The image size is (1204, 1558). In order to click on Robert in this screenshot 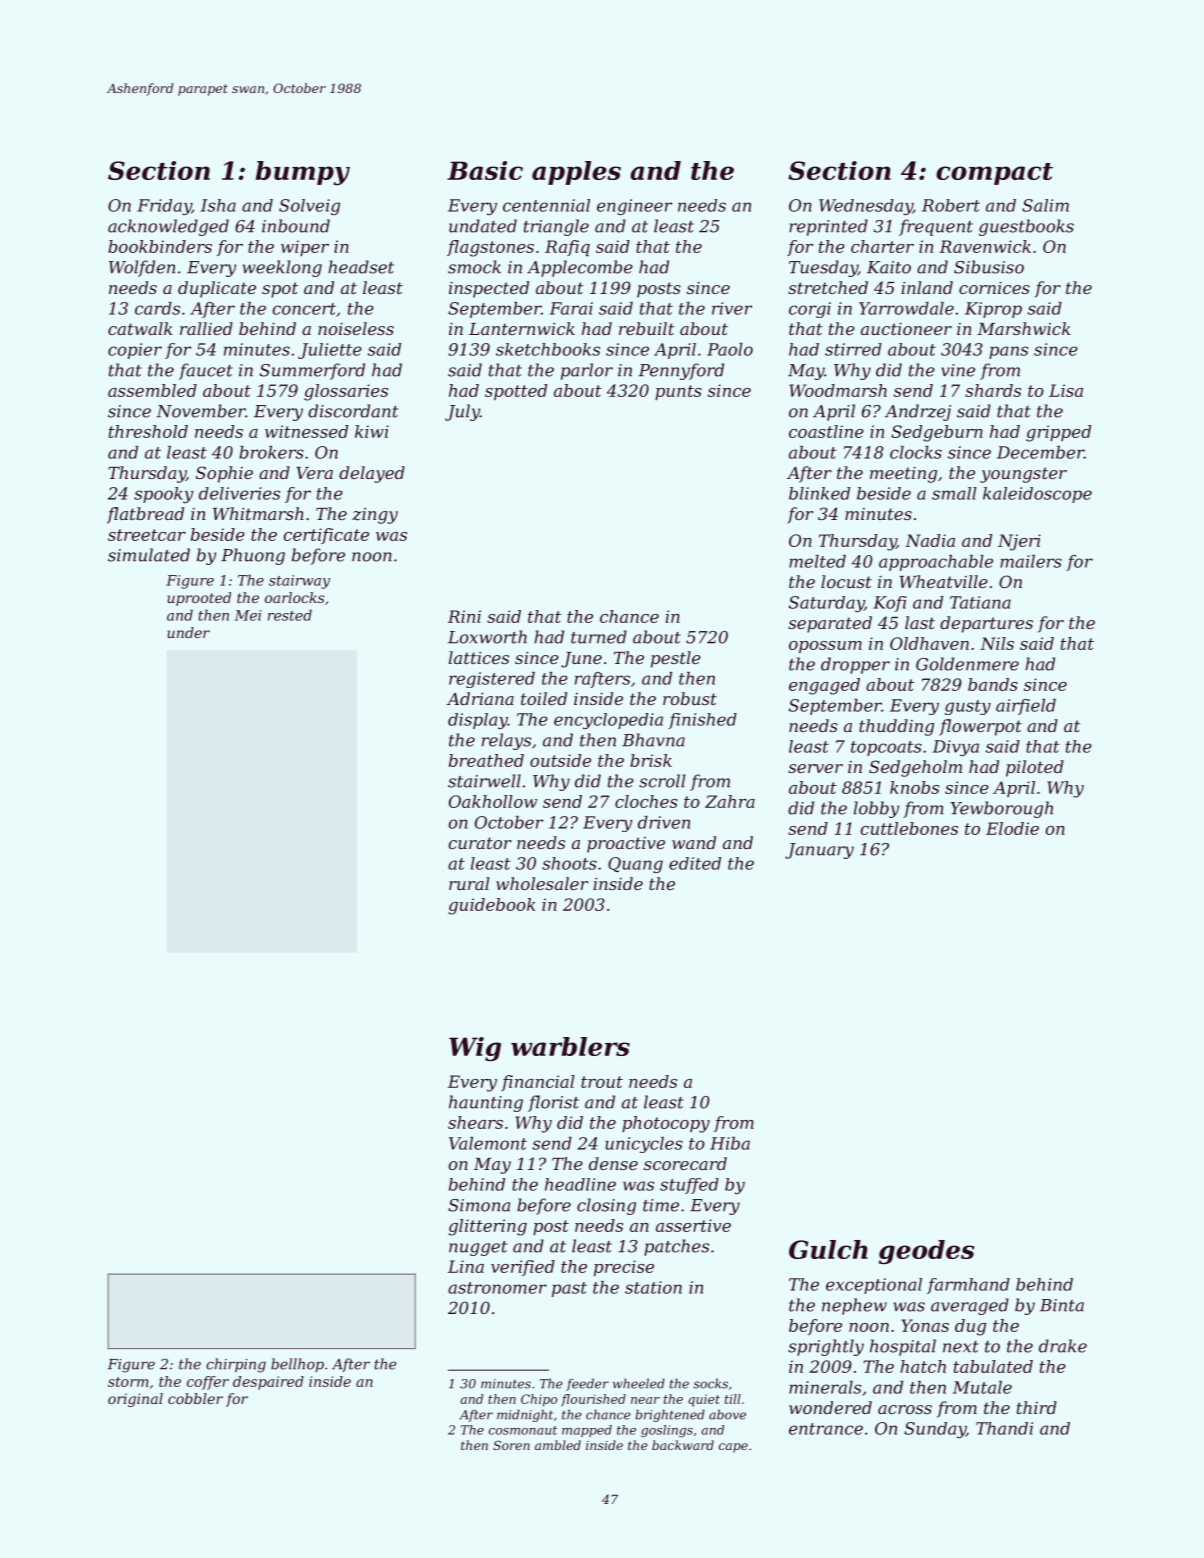, I will do `click(951, 205)`.
